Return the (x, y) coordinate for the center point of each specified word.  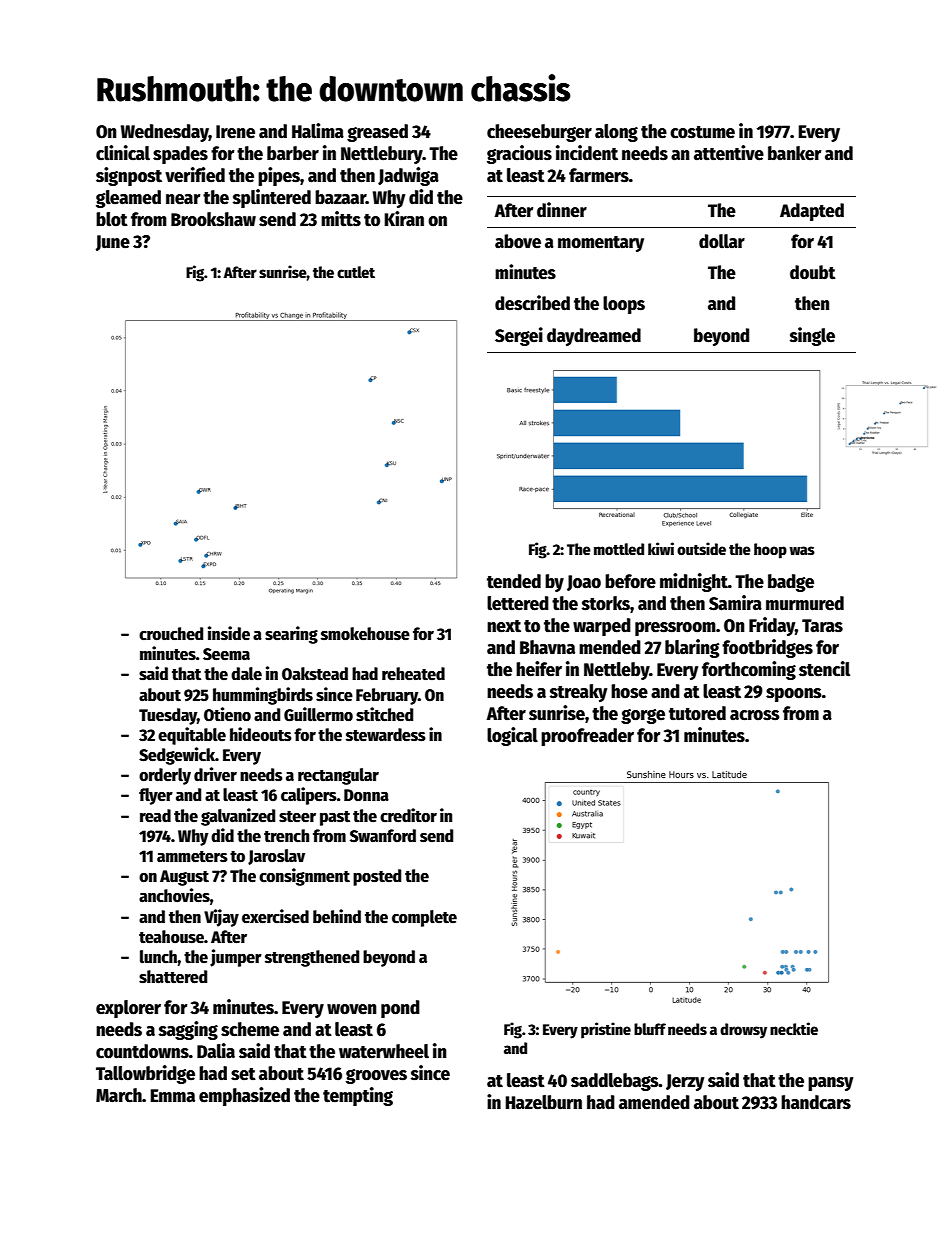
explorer (128, 1009)
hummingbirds (263, 696)
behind (337, 916)
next (504, 626)
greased (377, 133)
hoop (770, 551)
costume (702, 132)
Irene (235, 132)
